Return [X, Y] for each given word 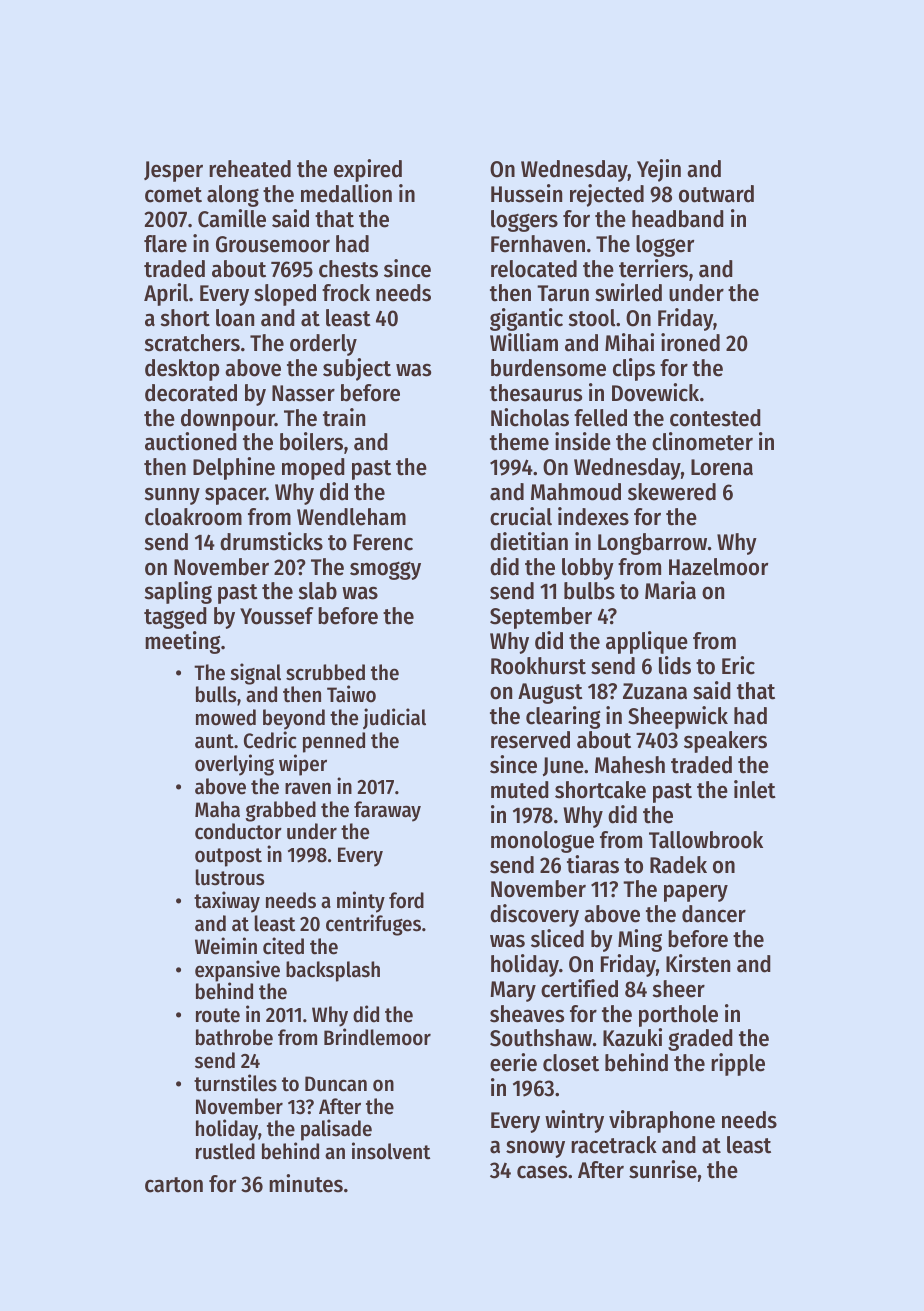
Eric [738, 665]
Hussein [526, 193]
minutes [306, 1183]
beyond [294, 719]
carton [174, 1185]
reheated [250, 169]
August [550, 693]
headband [678, 219]
